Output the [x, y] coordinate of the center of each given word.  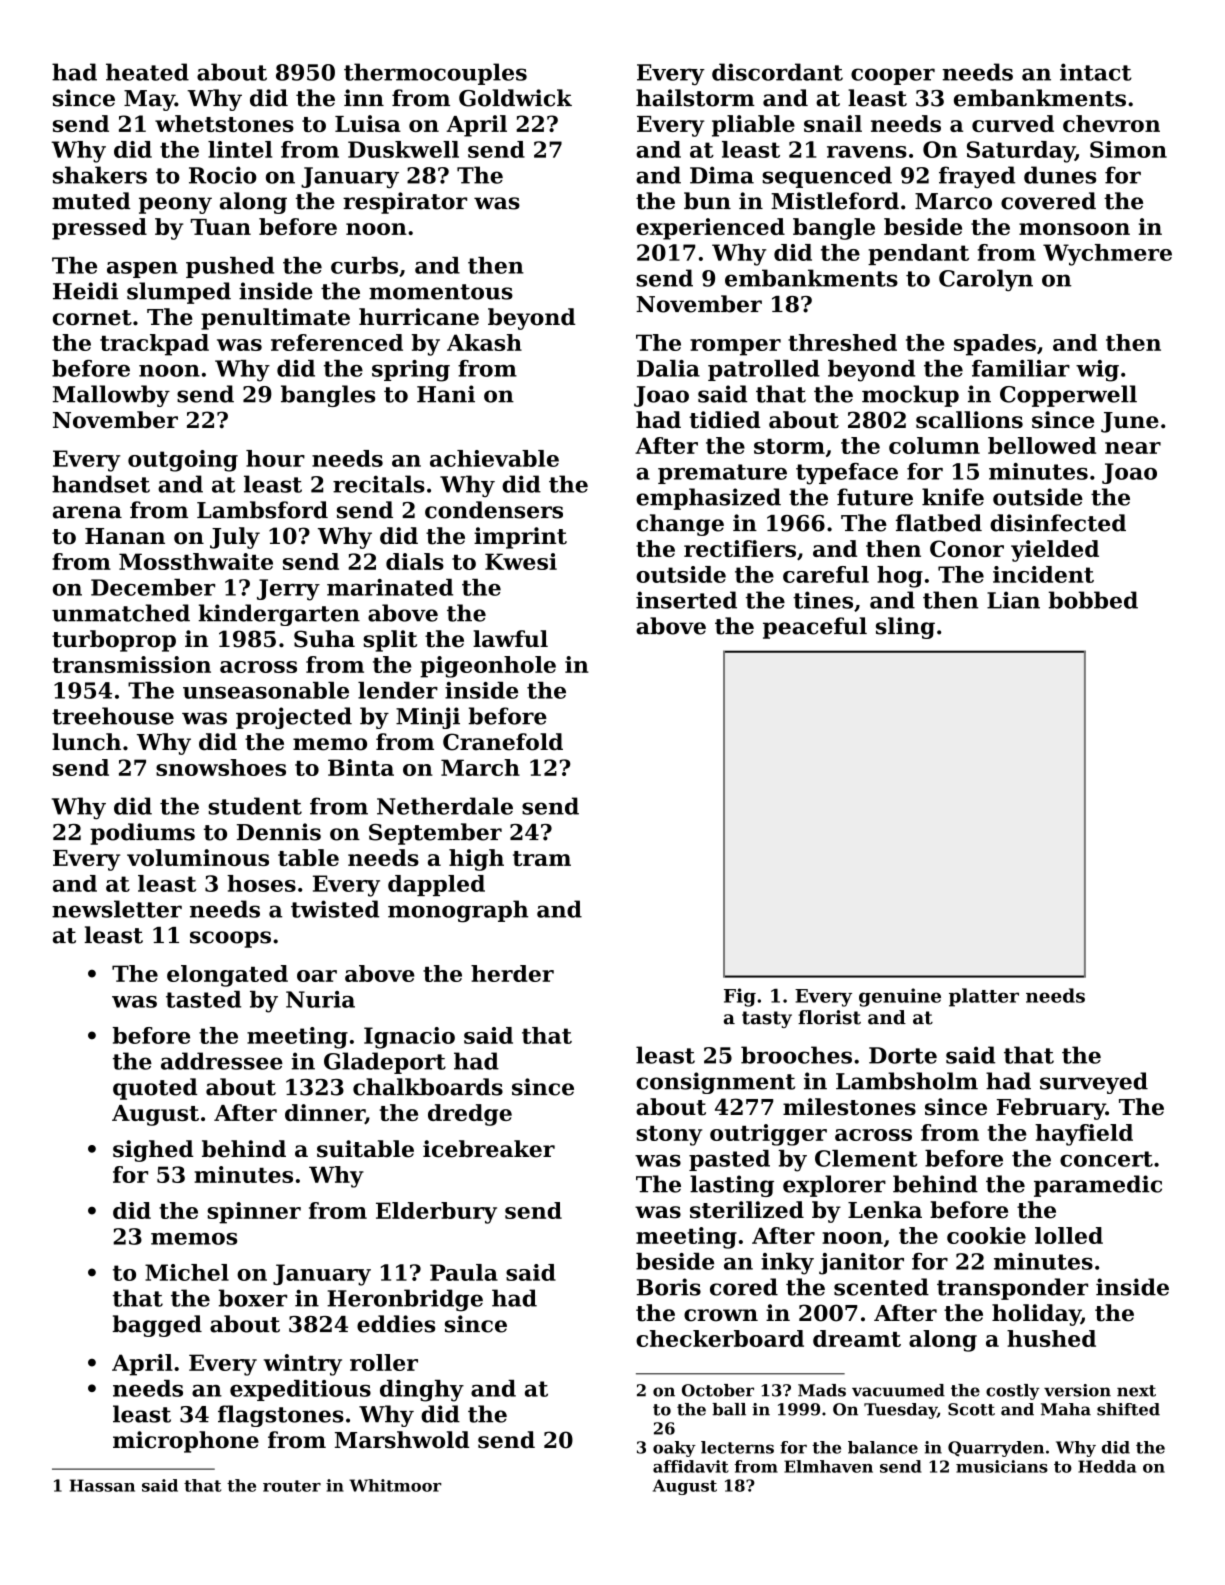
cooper [893, 76]
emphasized [708, 499]
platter [984, 997]
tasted [203, 999]
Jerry [288, 590]
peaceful [815, 628]
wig [1097, 371]
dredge [470, 1115]
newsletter [117, 909]
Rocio [223, 175]
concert [1106, 1159]
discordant [777, 72]
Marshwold [402, 1440]
